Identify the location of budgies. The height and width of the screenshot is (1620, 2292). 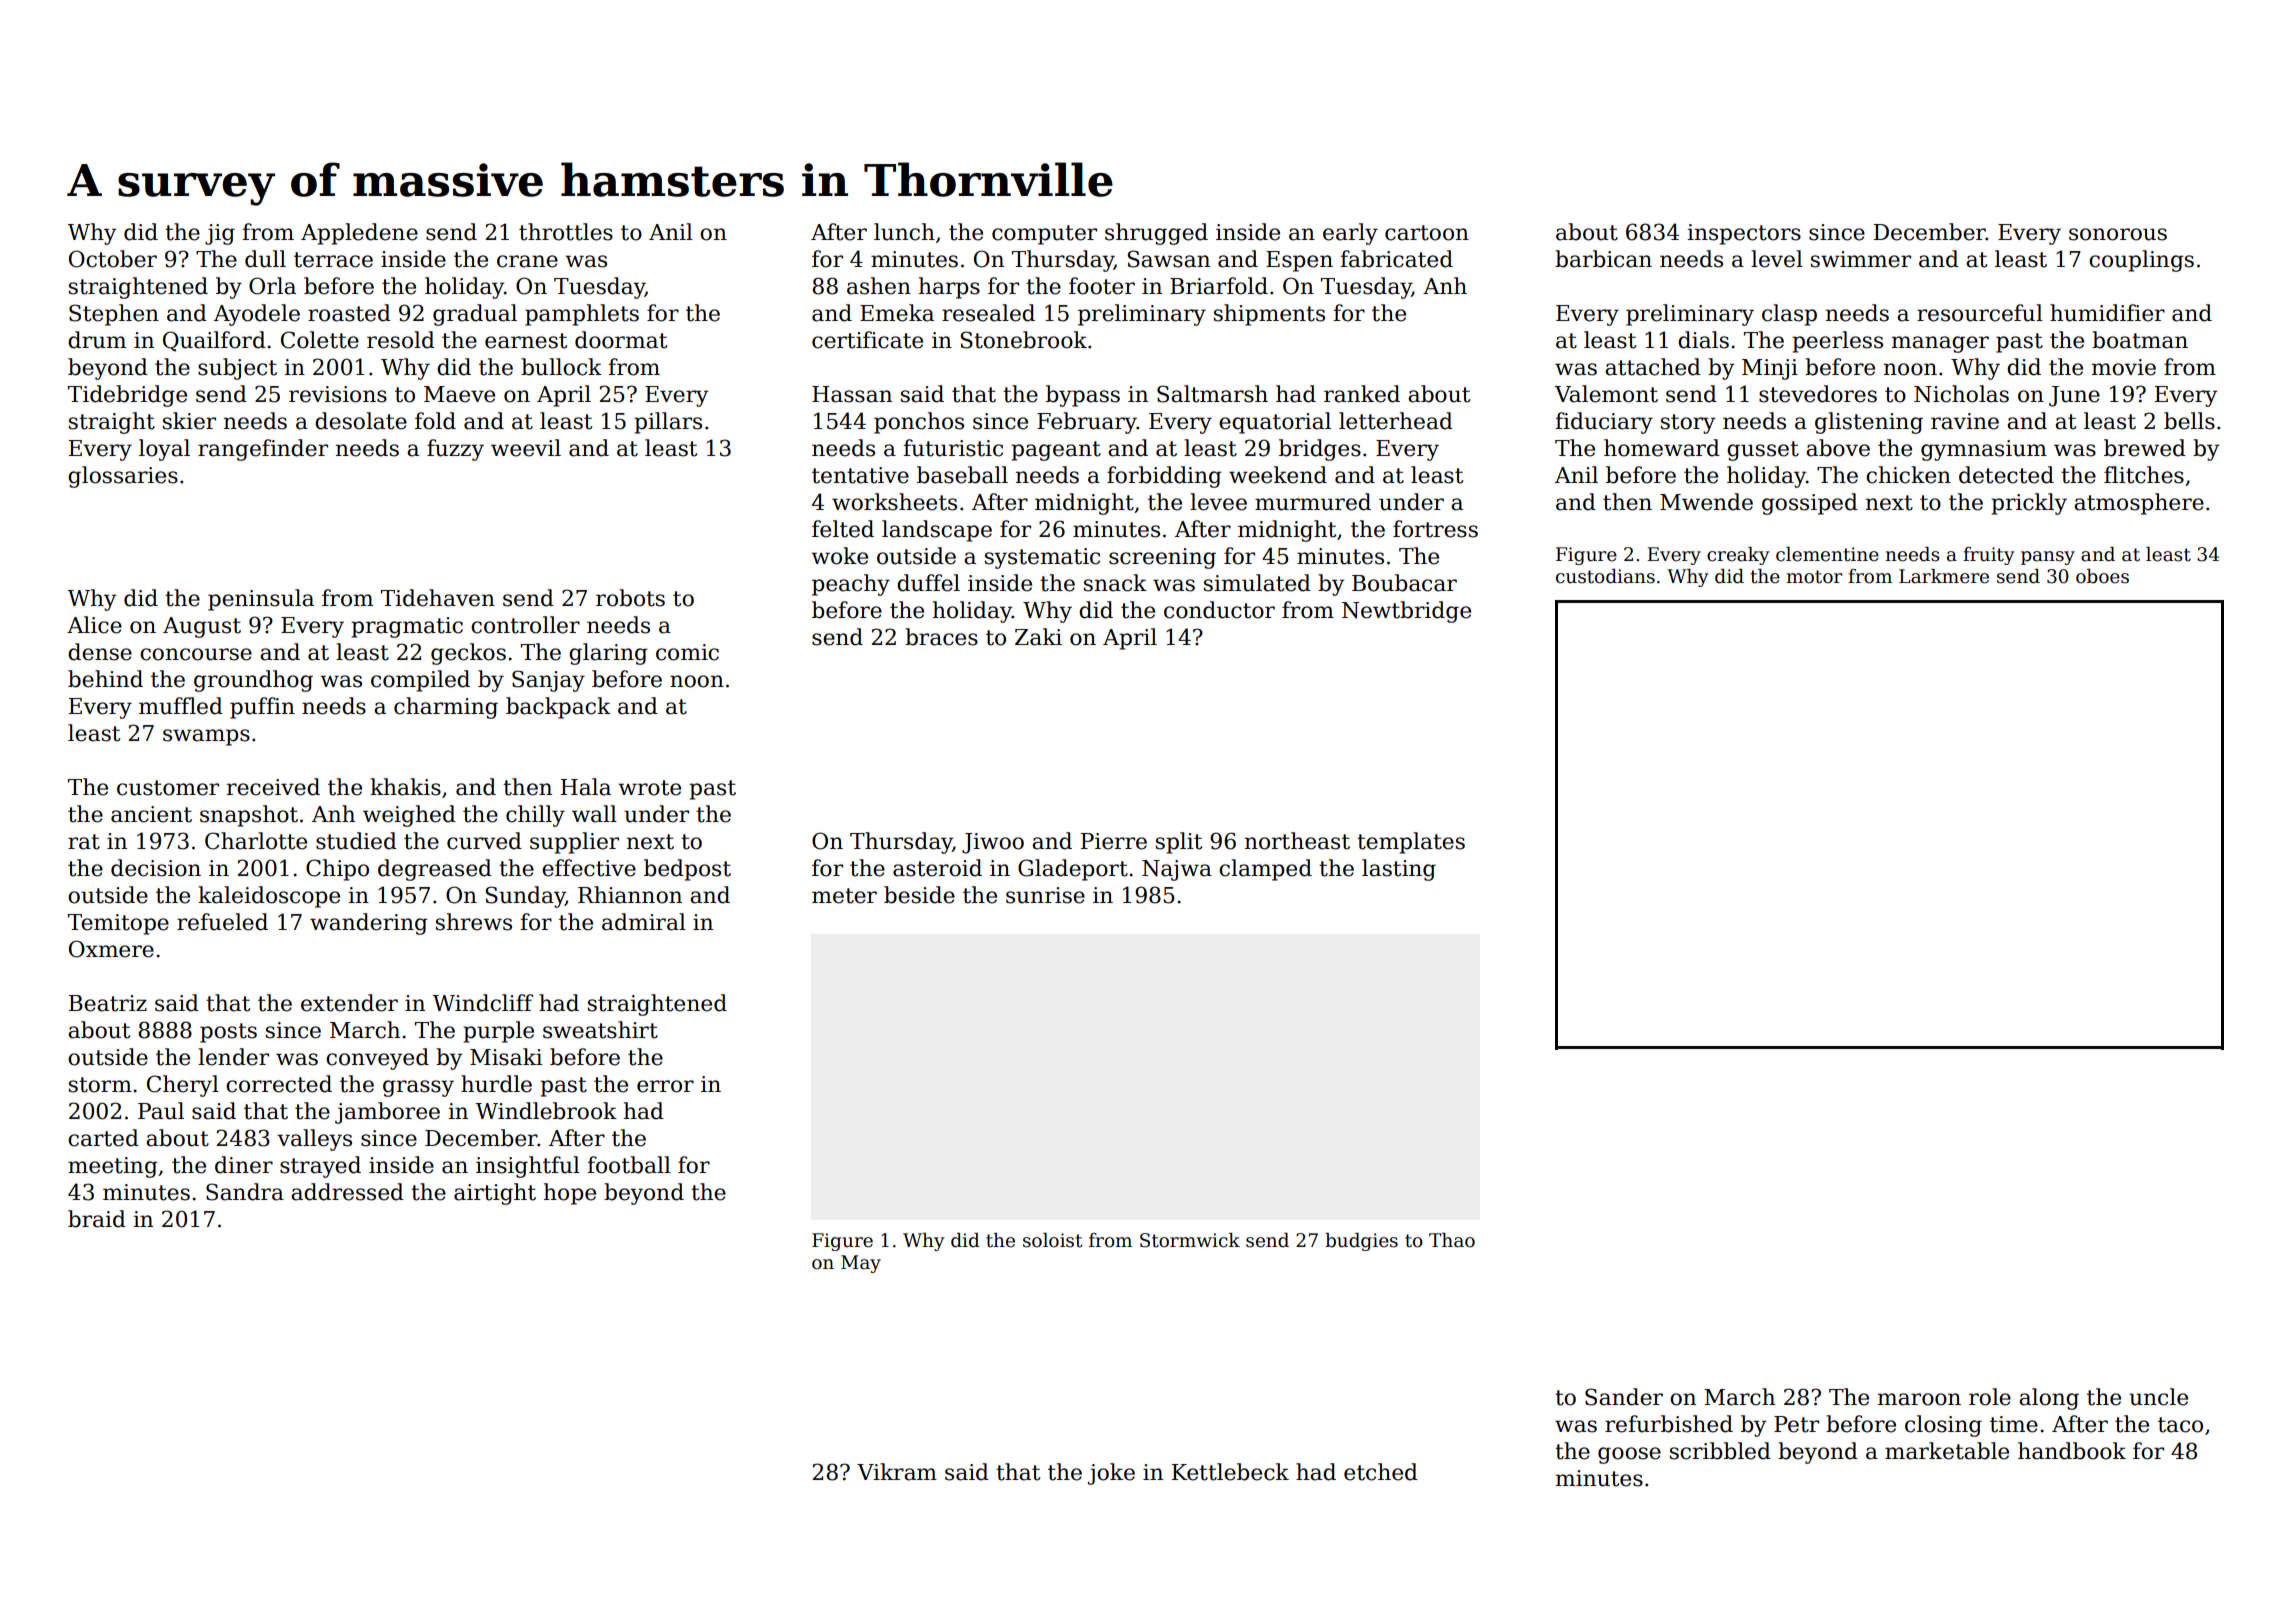
(1361, 1242).
